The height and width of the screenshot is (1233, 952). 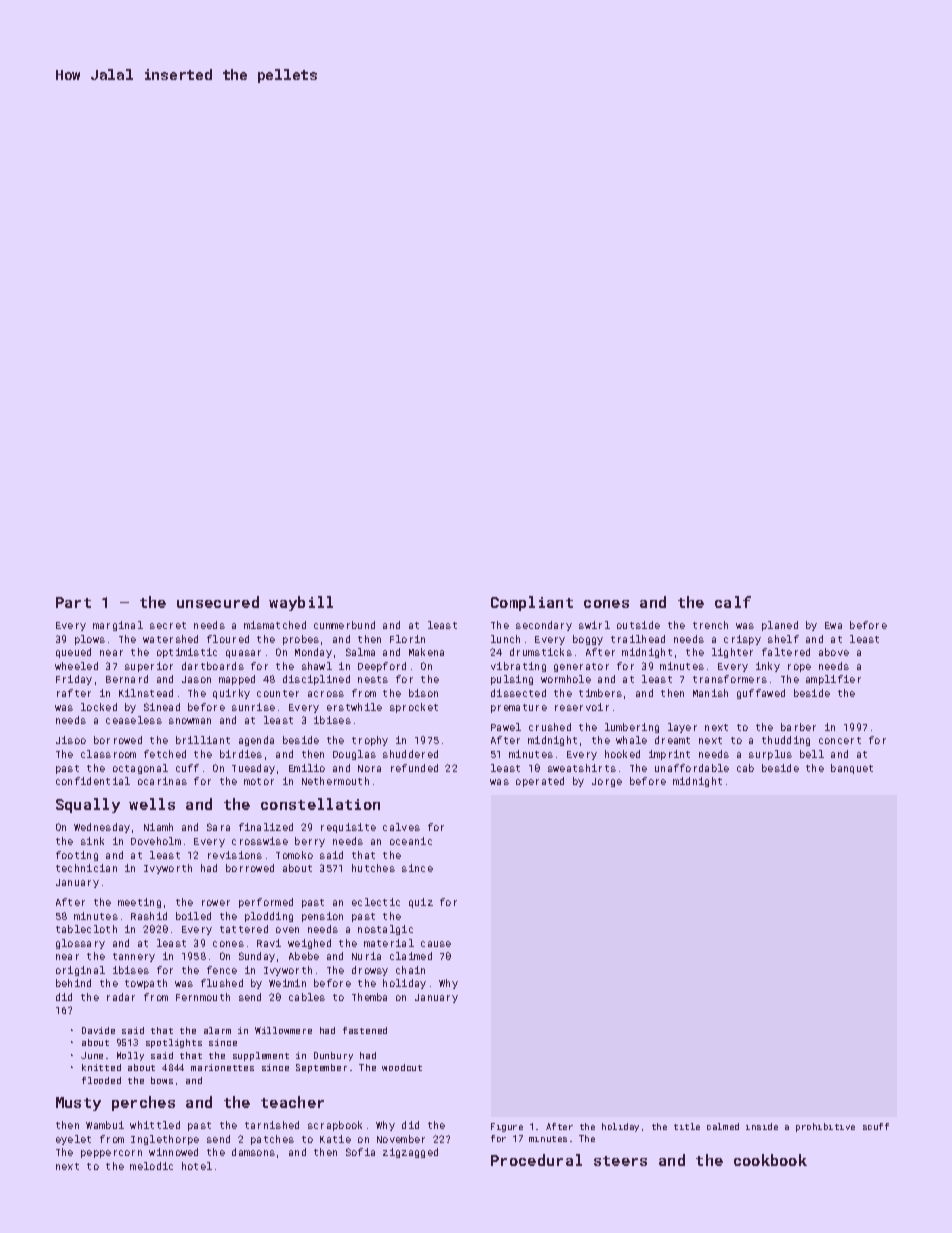 What do you see at coordinates (111, 1154) in the screenshot?
I see `peppercorn` at bounding box center [111, 1154].
